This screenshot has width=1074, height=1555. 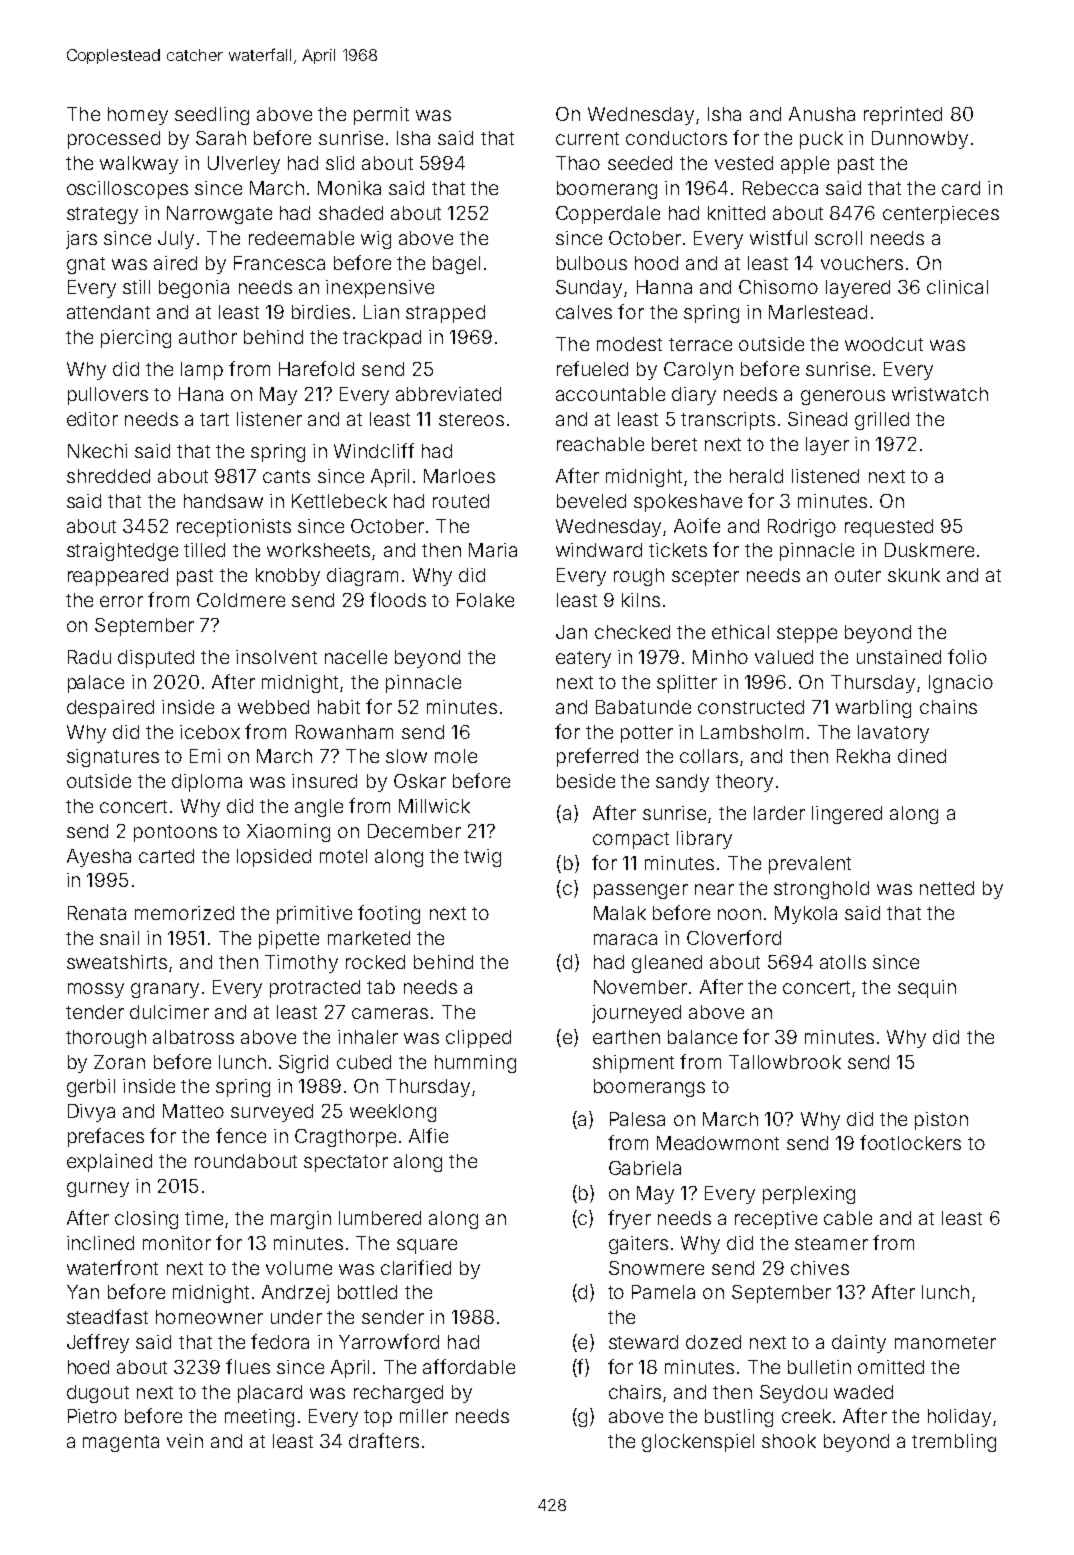 What do you see at coordinates (100, 1243) in the screenshot?
I see `inclined` at bounding box center [100, 1243].
